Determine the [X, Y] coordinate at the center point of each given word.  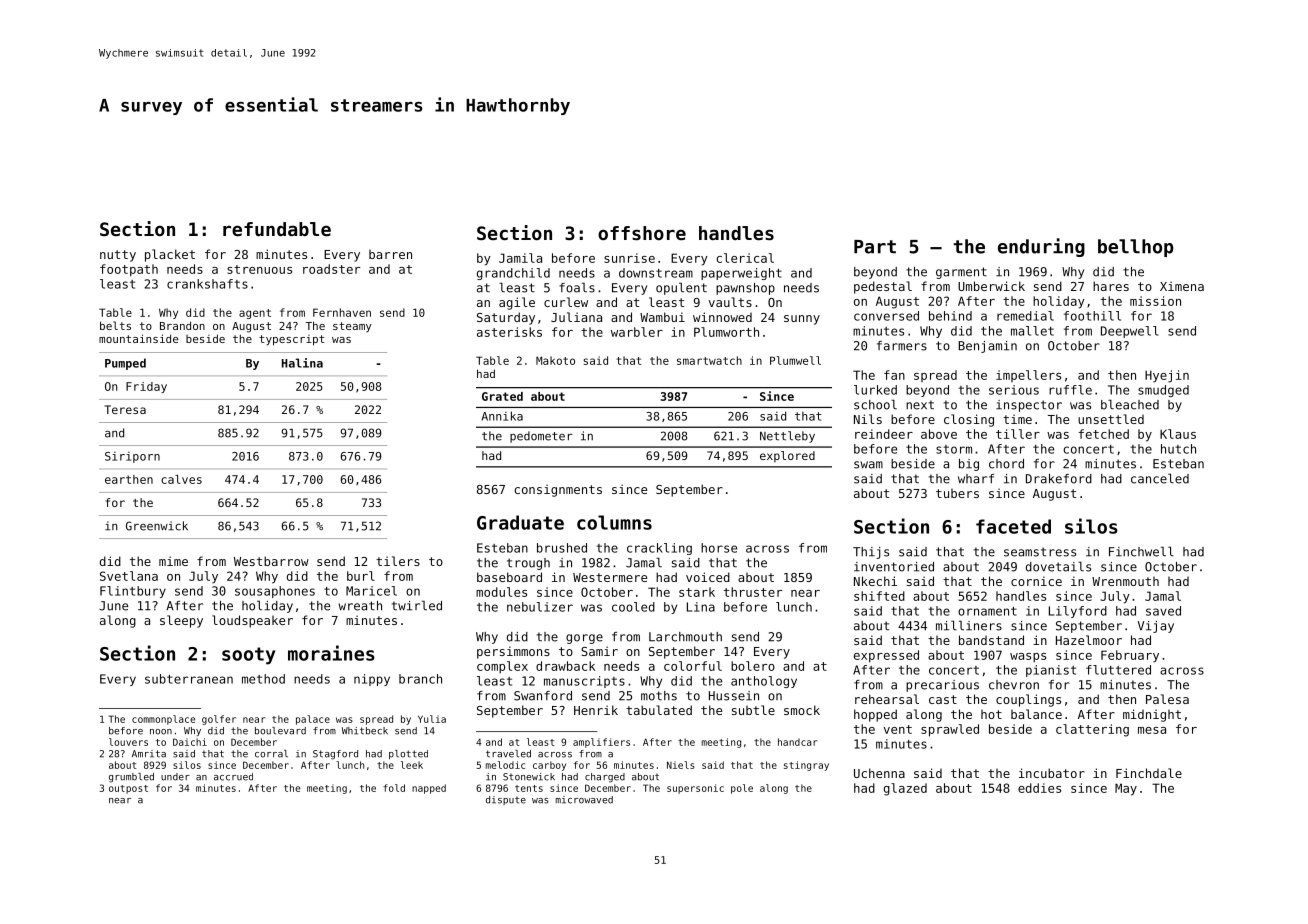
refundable [277, 229]
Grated [502, 396]
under [175, 777]
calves [181, 479]
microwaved [584, 800]
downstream [656, 273]
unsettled [1111, 419]
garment [961, 273]
